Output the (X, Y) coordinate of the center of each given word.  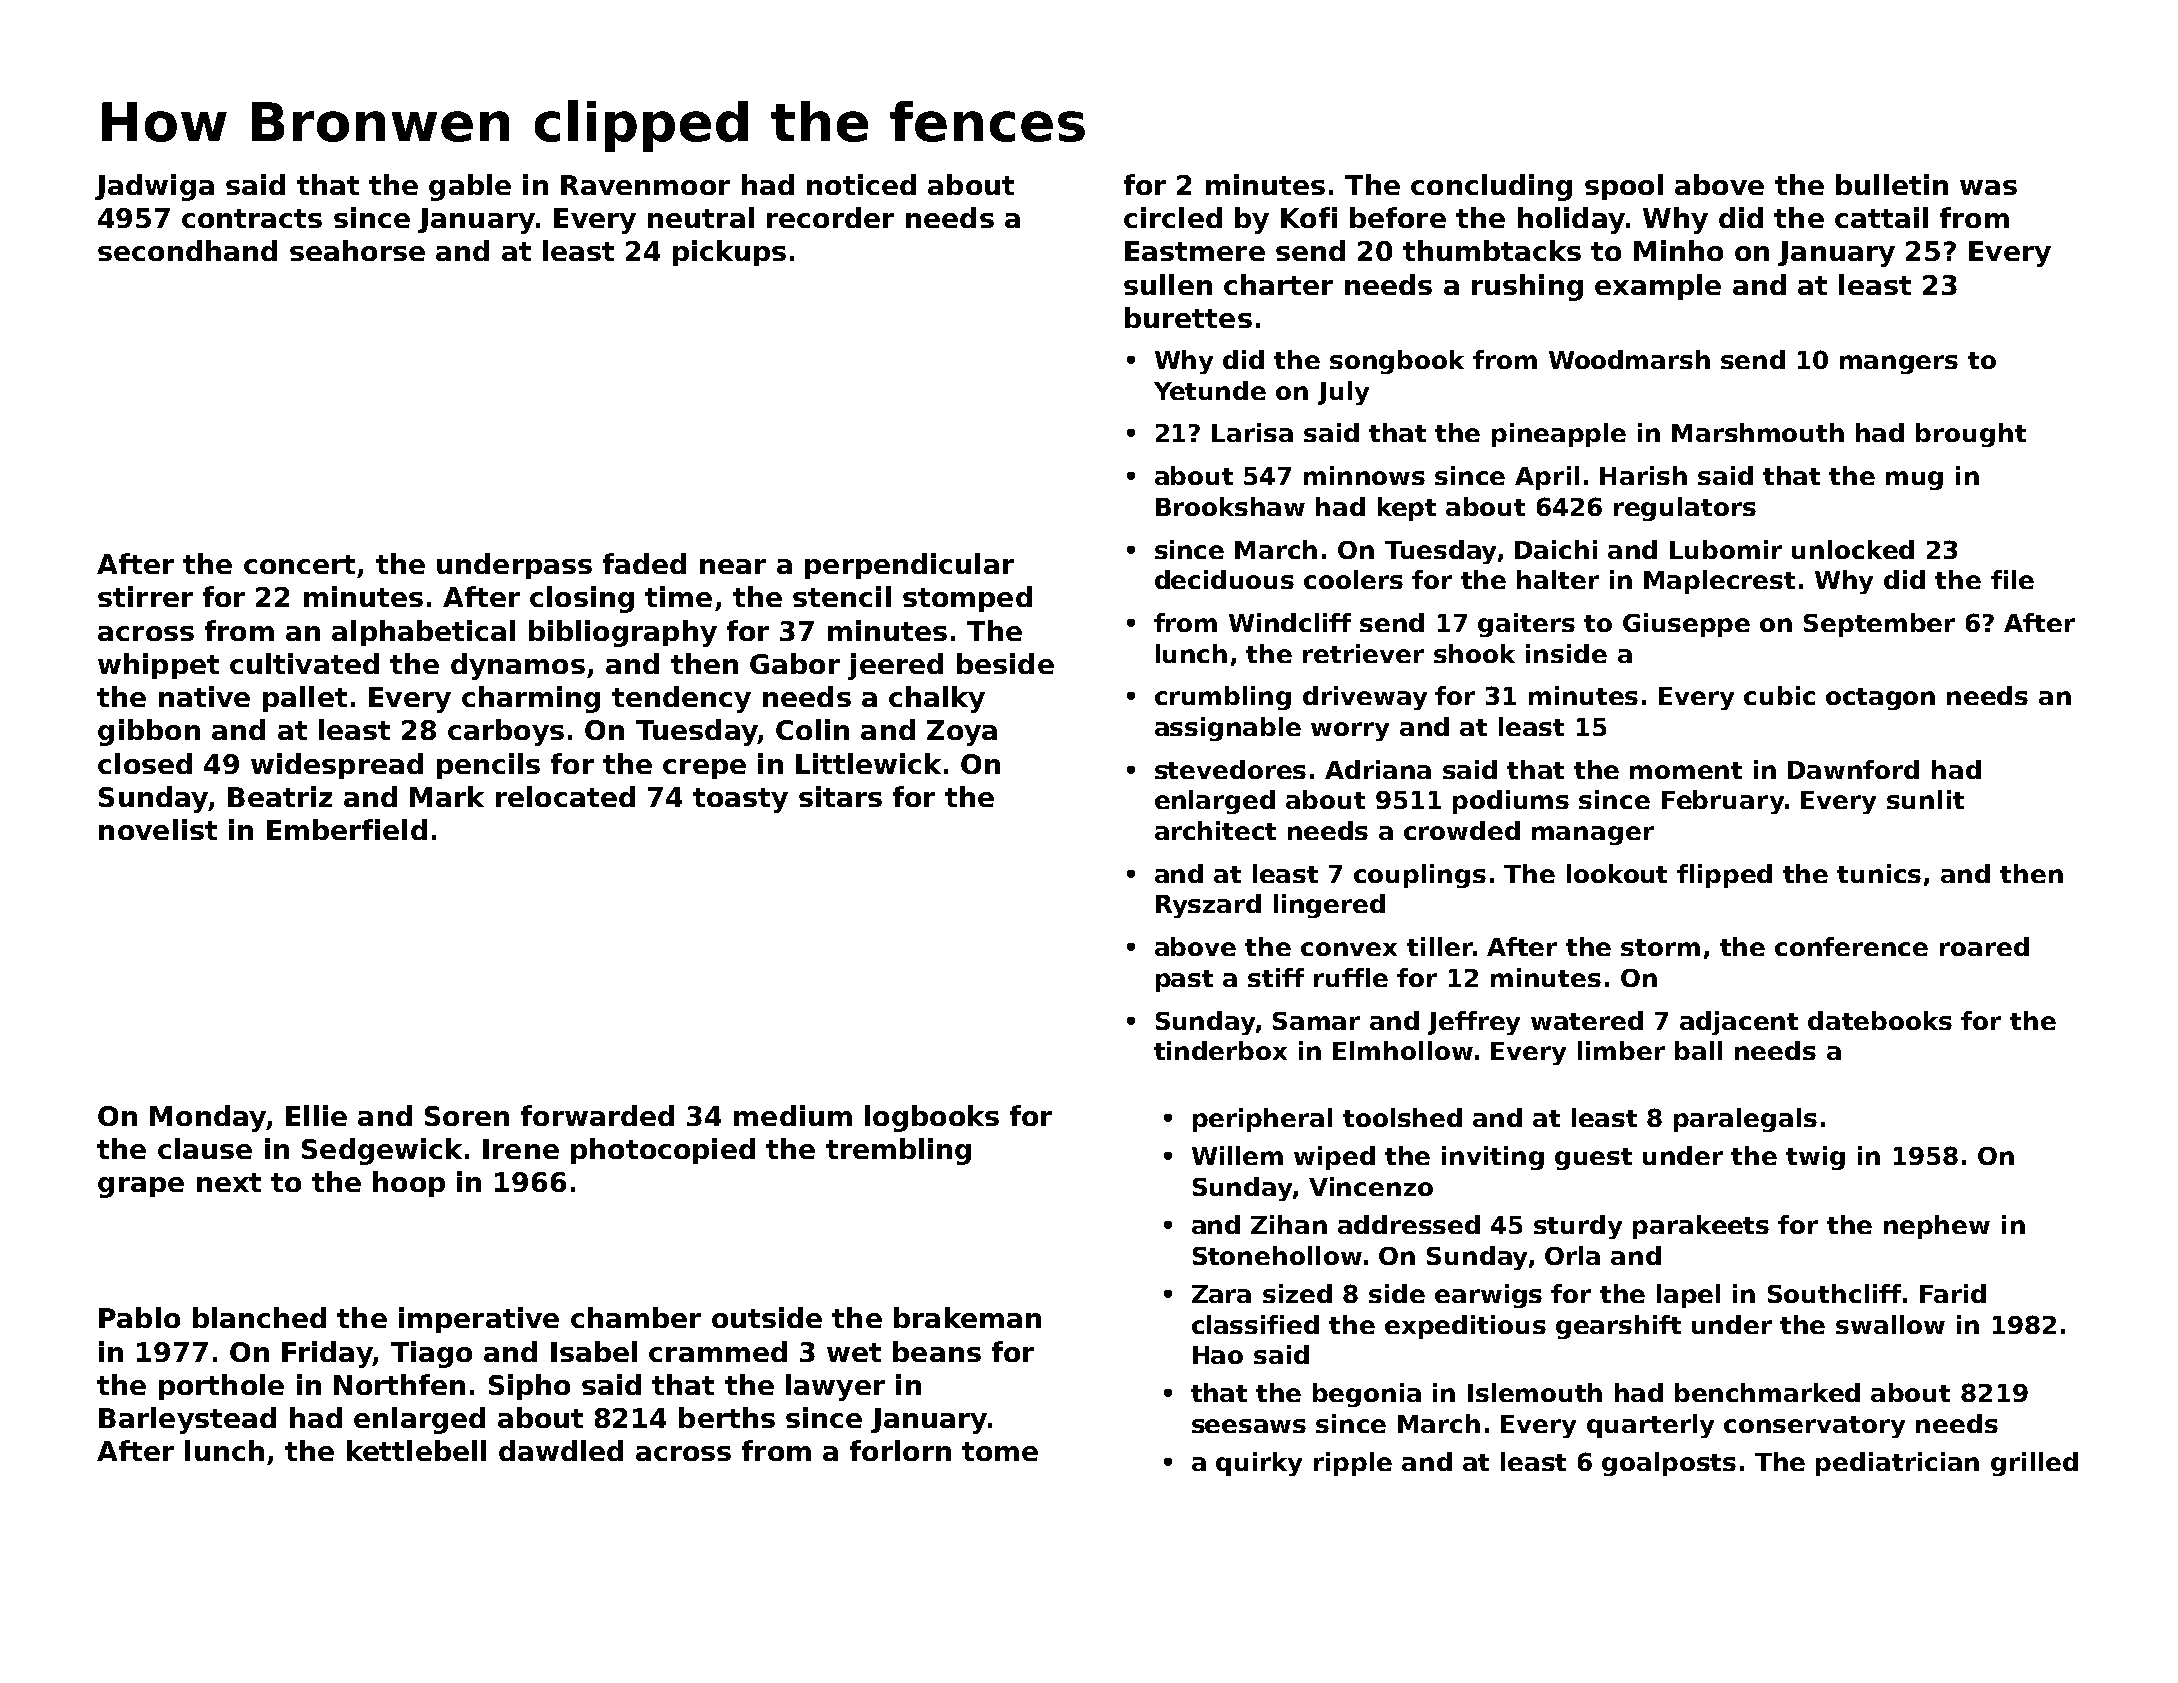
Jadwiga (154, 187)
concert (299, 564)
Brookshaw (1230, 506)
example (1658, 287)
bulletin (1892, 184)
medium (793, 1115)
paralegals (1745, 1120)
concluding (1491, 187)
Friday (327, 1354)
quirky (1259, 1464)
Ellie (316, 1115)
